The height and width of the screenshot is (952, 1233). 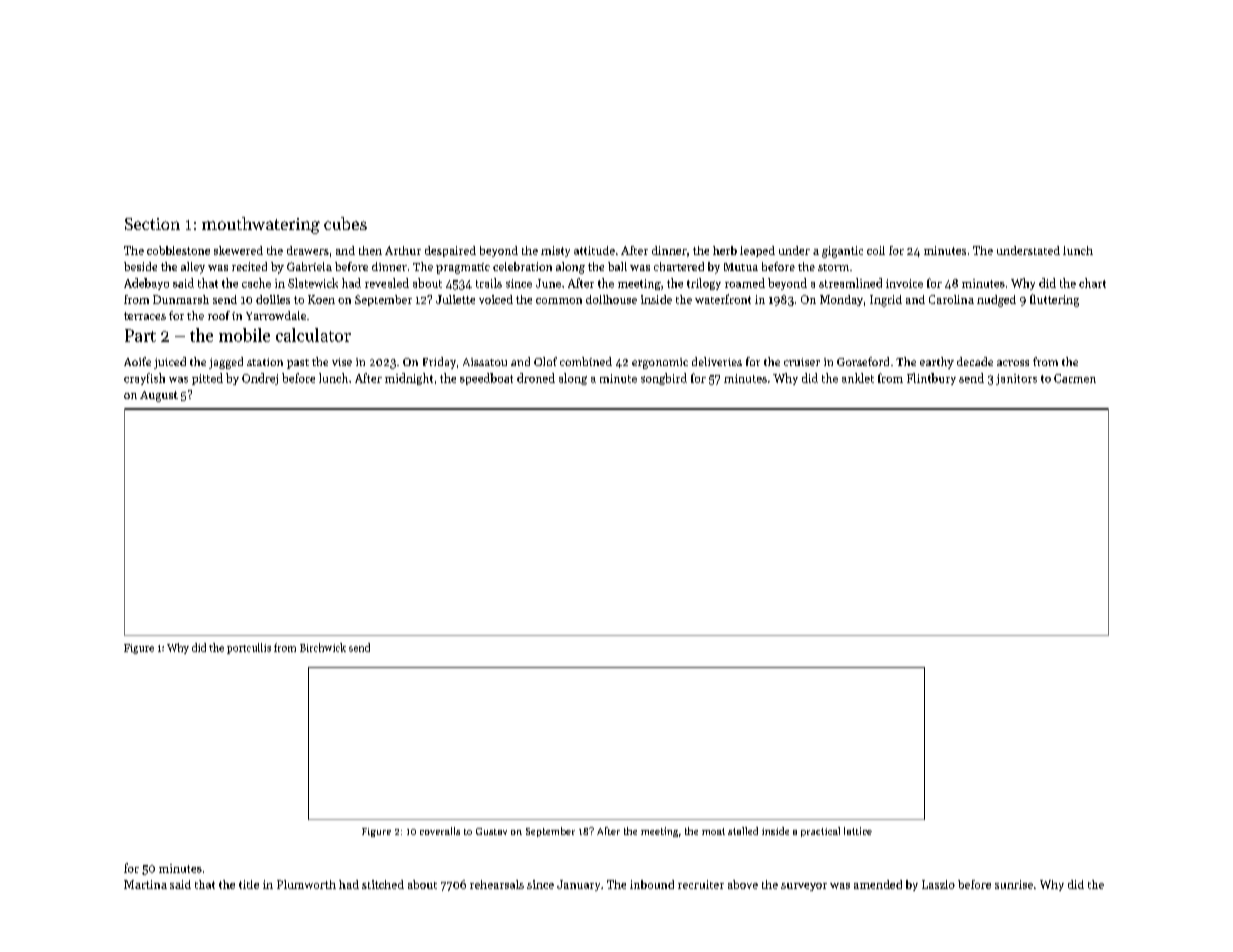 I want to click on portcullis, so click(x=249, y=648).
